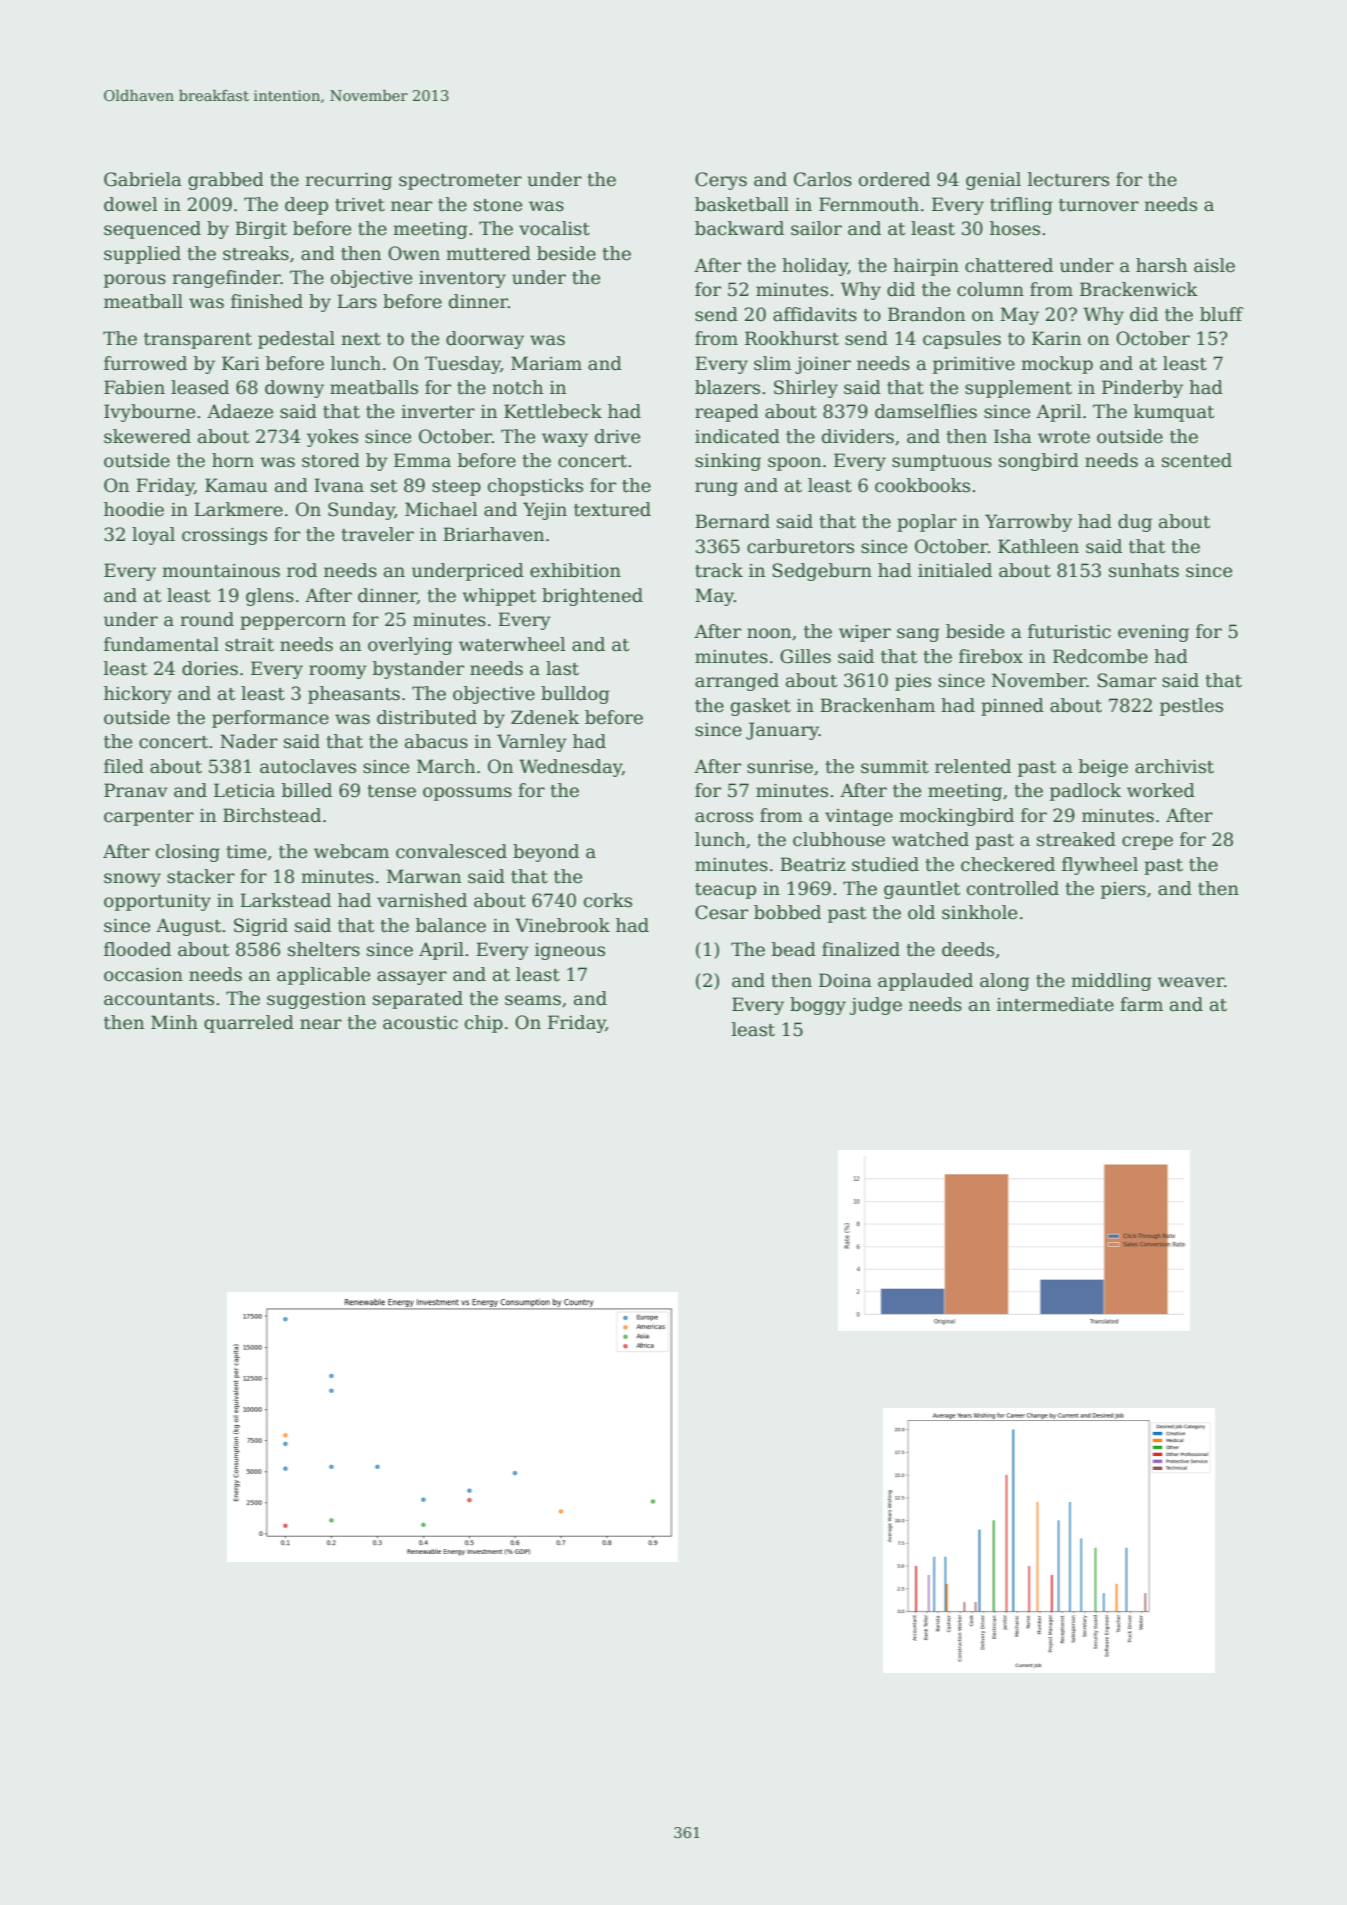 This screenshot has height=1905, width=1347. Describe the element at coordinates (955, 570) in the screenshot. I see `initialed` at that location.
